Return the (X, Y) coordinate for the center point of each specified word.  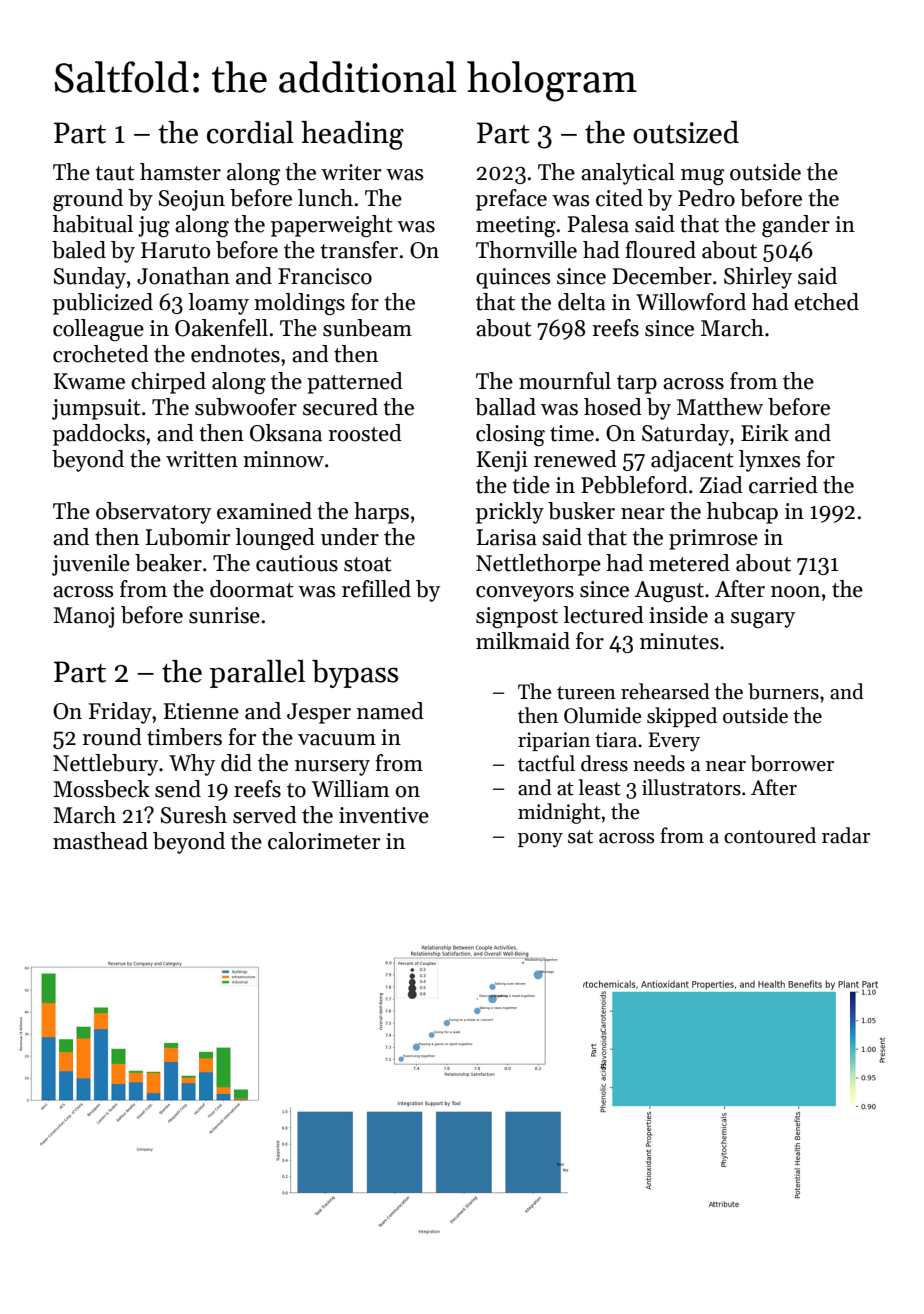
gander (796, 226)
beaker (168, 563)
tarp (637, 384)
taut (115, 173)
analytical (628, 174)
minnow (283, 459)
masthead (100, 841)
